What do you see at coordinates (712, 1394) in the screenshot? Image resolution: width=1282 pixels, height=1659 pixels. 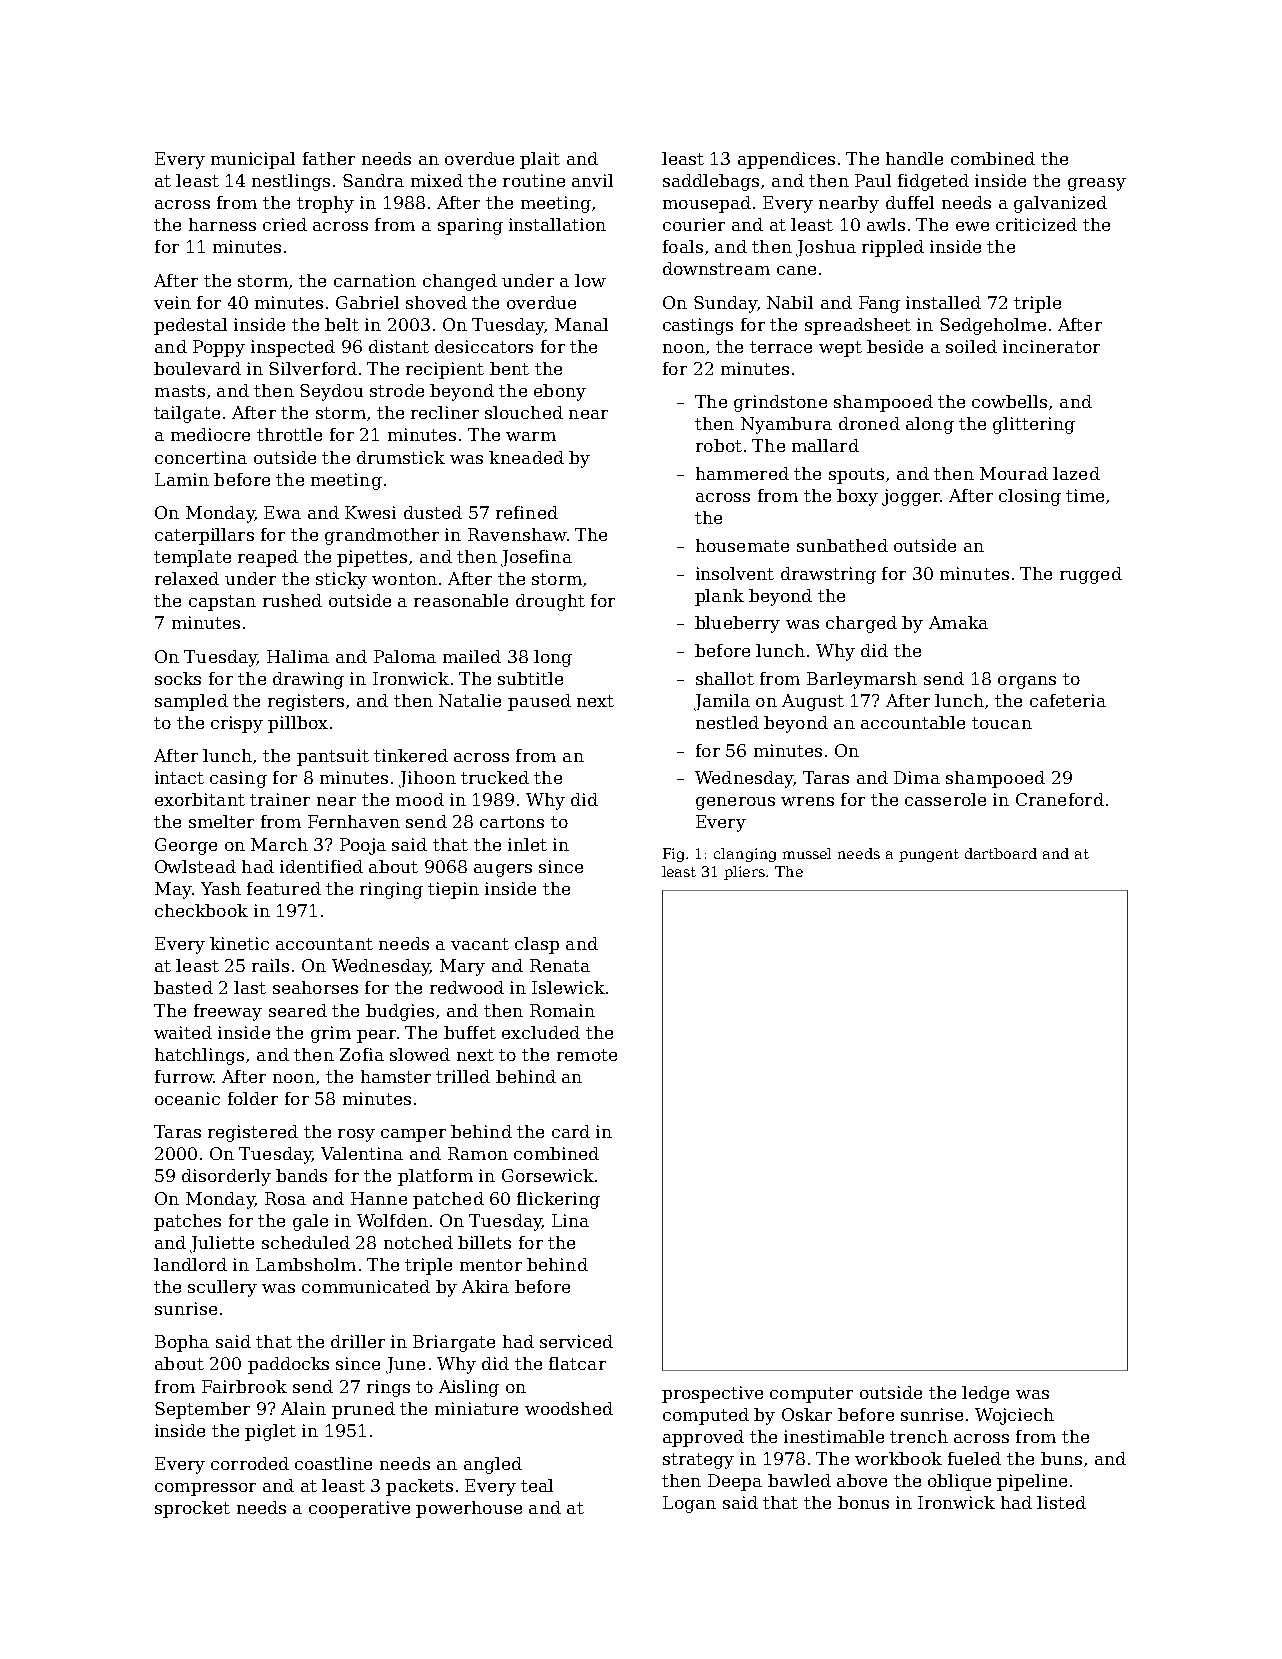 I see `prospective` at bounding box center [712, 1394].
